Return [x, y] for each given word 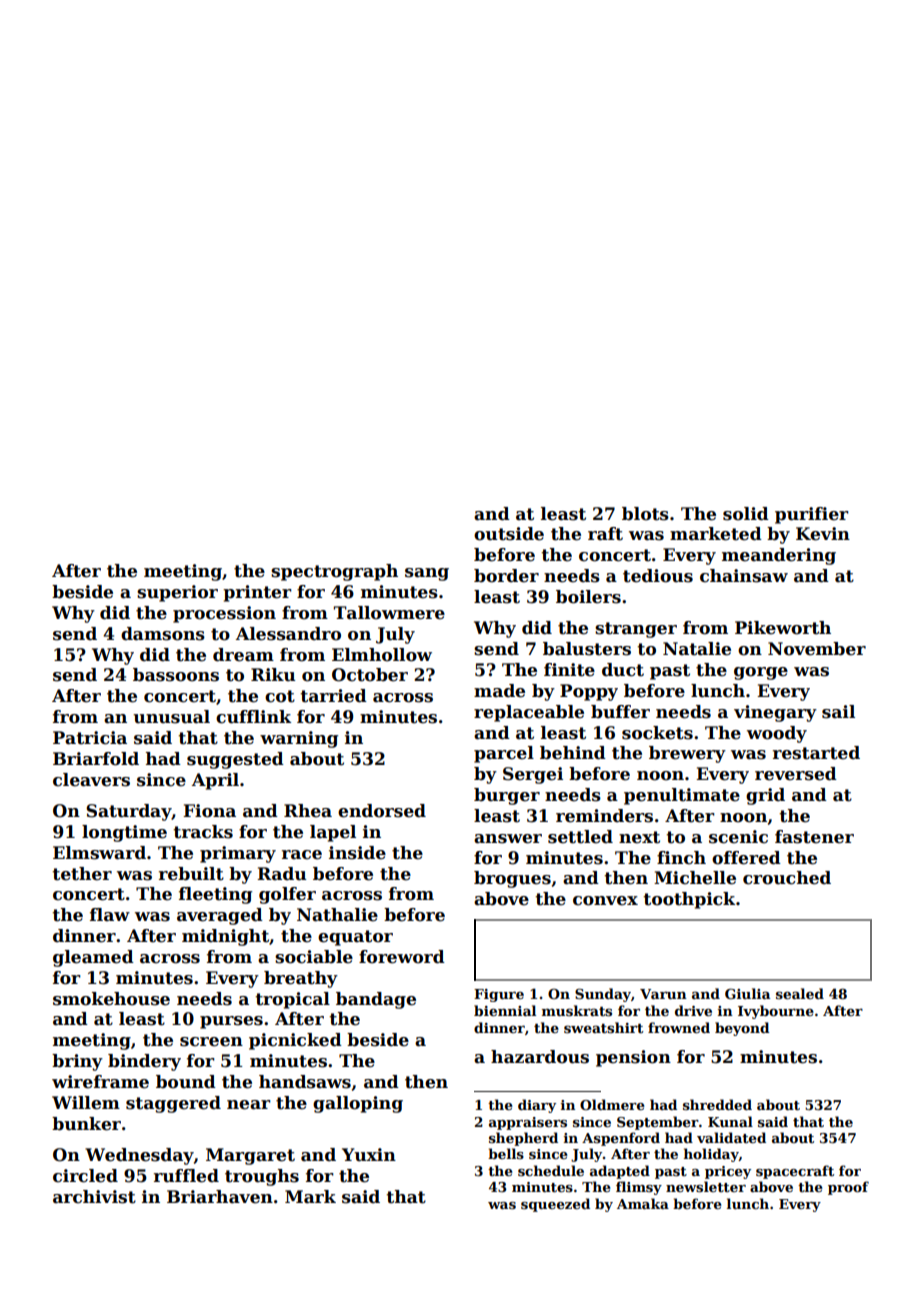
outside [509, 534]
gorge [761, 673]
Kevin [823, 534]
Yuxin [369, 1155]
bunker [86, 1124]
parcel [504, 754]
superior [177, 593]
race [302, 855]
